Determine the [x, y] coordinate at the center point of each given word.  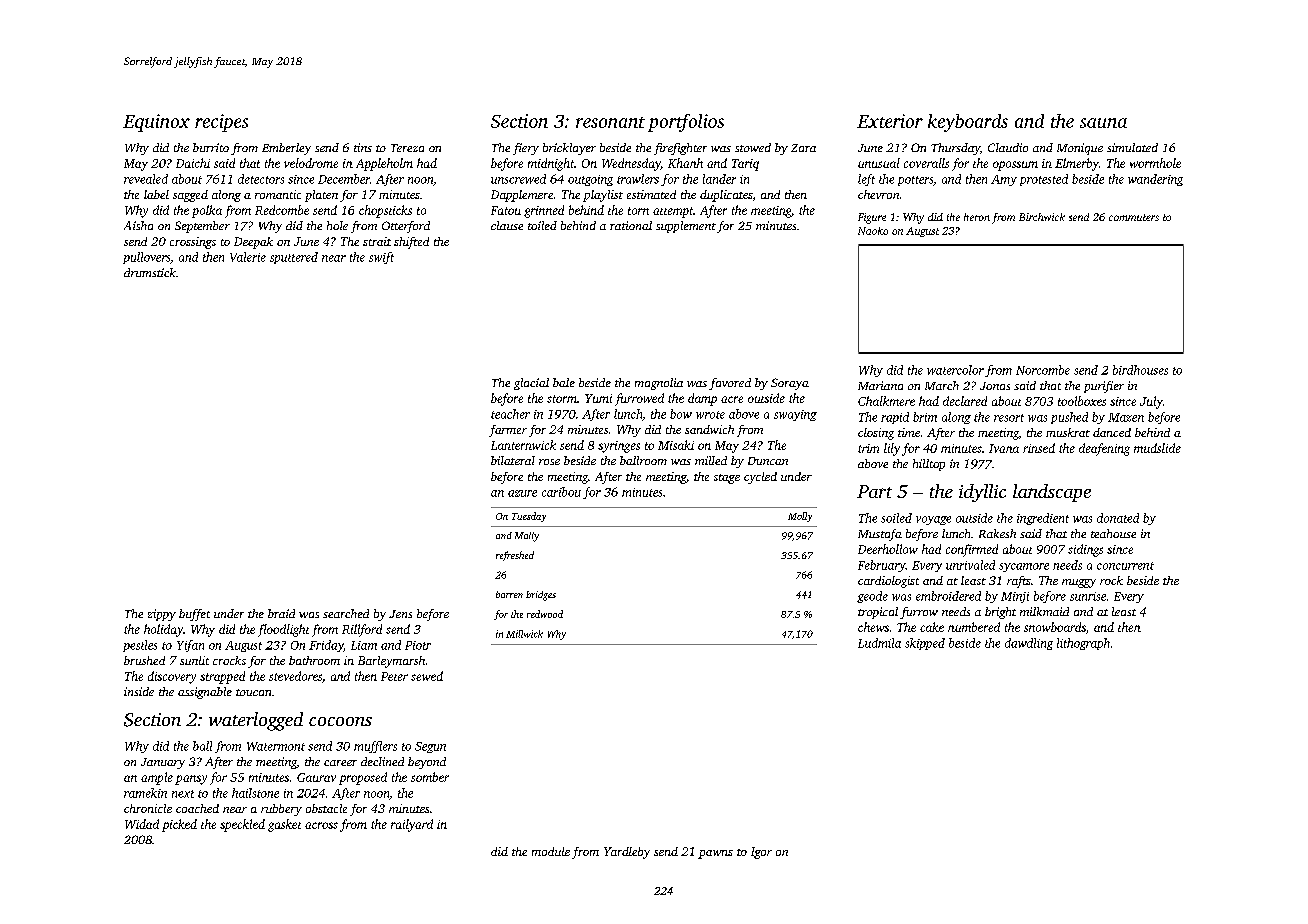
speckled [242, 825]
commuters [1134, 217]
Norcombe [1043, 370]
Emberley [286, 149]
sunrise [1088, 596]
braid [281, 613]
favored [730, 384]
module [551, 851]
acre [732, 399]
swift [381, 258]
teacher [510, 414]
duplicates [726, 196]
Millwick [524, 634]
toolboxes [1082, 401]
